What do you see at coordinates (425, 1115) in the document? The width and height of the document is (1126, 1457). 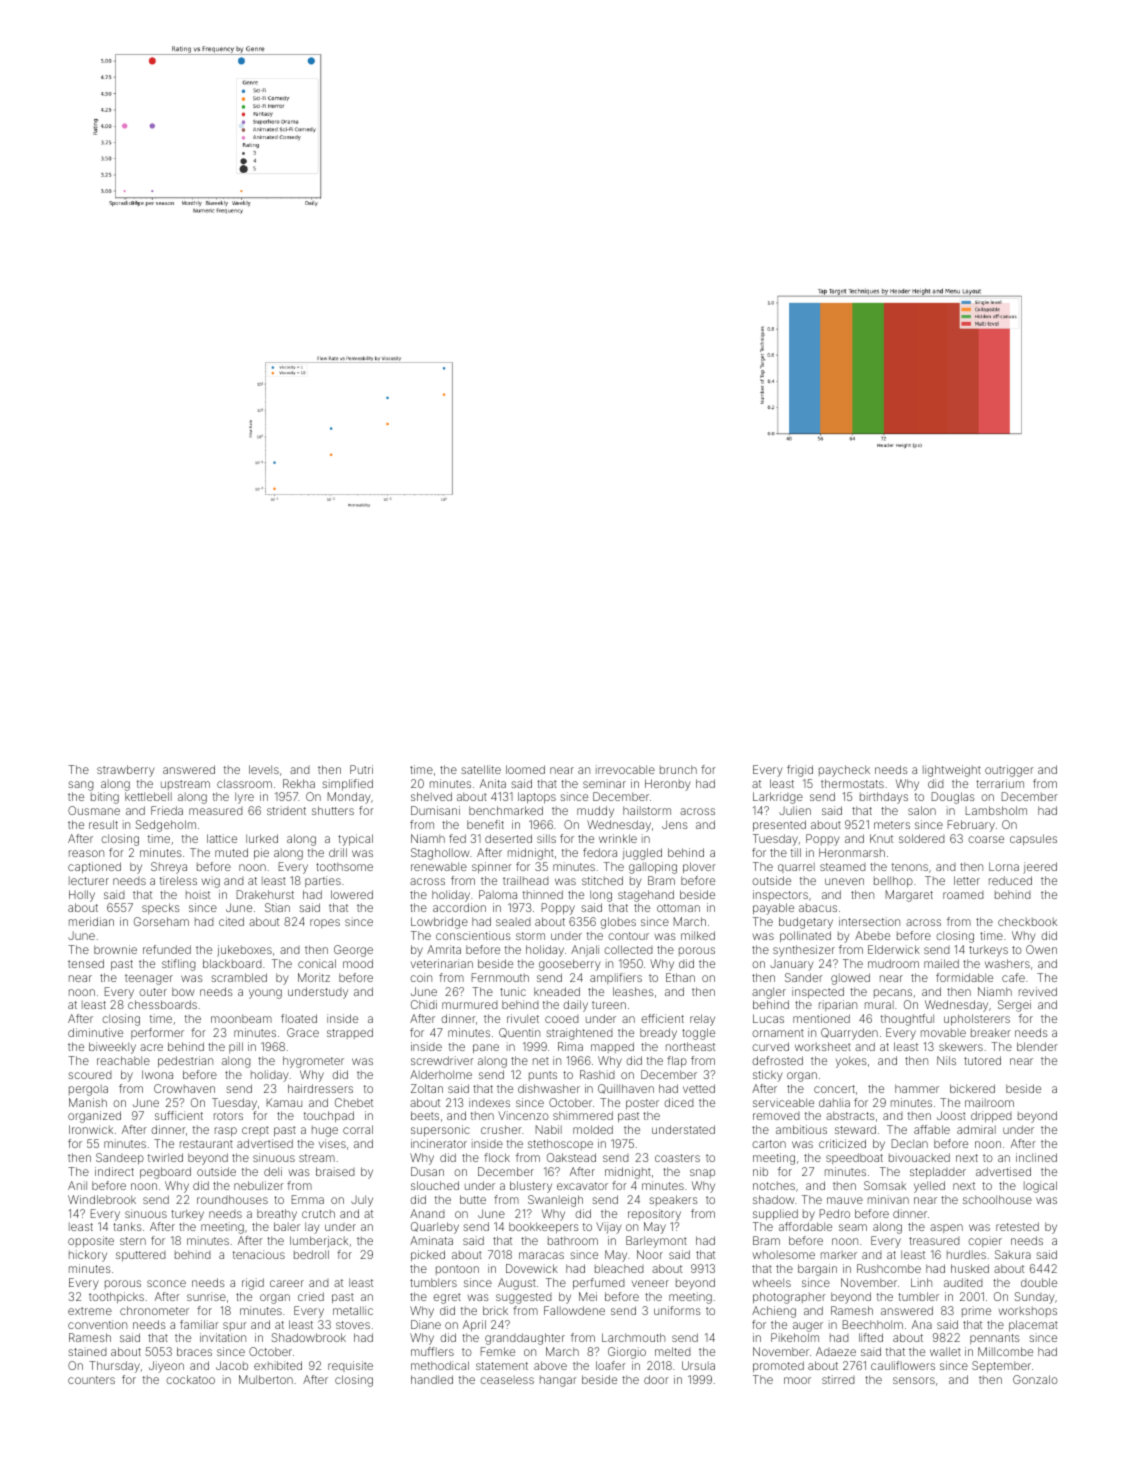 I see `beets` at bounding box center [425, 1115].
